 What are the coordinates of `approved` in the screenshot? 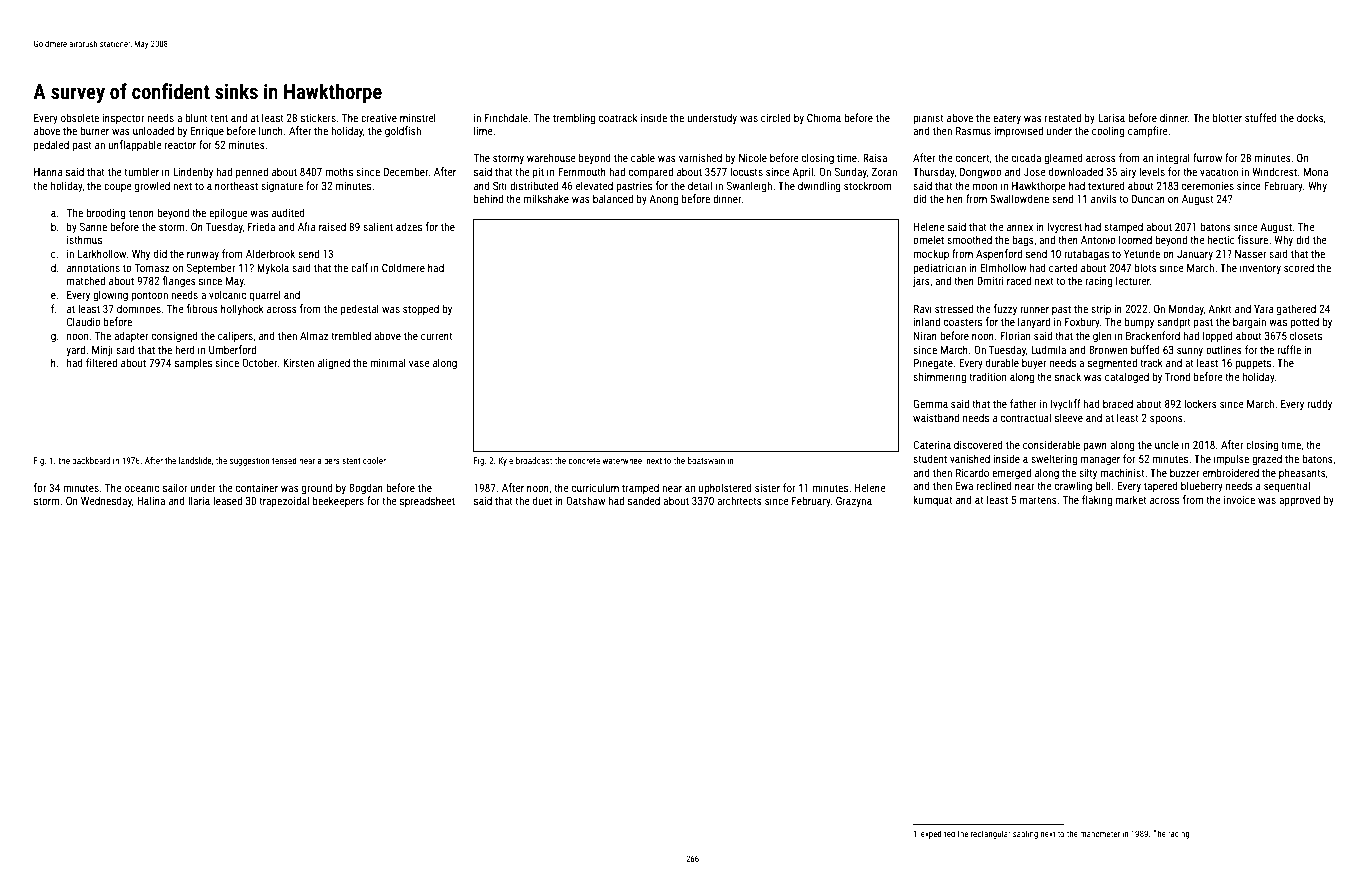 It's located at (1299, 501).
